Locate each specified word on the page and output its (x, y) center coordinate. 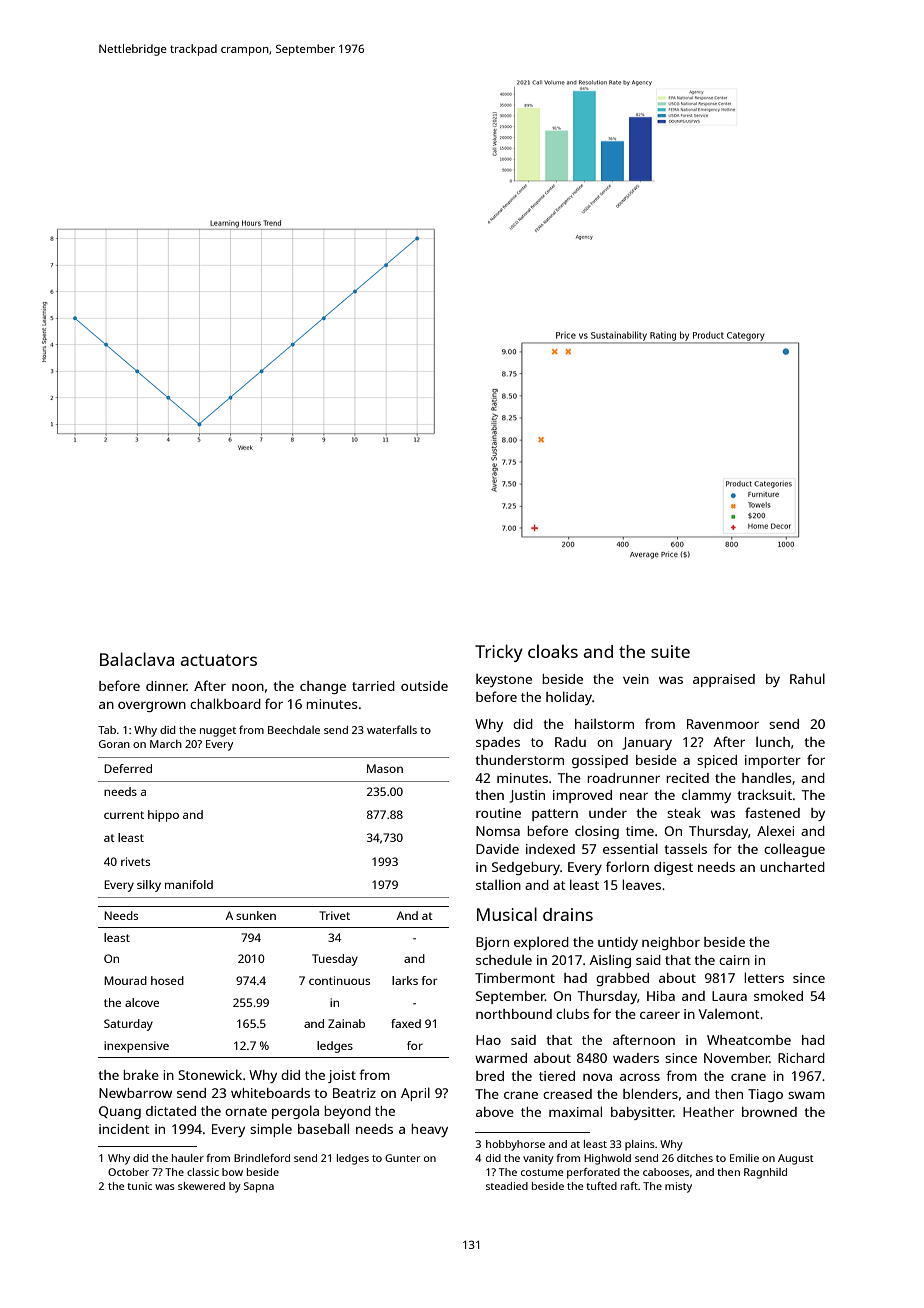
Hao (488, 1040)
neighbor (671, 943)
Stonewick (210, 1074)
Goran (114, 744)
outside (424, 686)
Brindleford (262, 1158)
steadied (507, 1186)
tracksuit (764, 794)
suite (670, 651)
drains (568, 914)
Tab (107, 730)
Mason (385, 768)
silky (149, 886)
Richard (801, 1058)
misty (678, 1187)
